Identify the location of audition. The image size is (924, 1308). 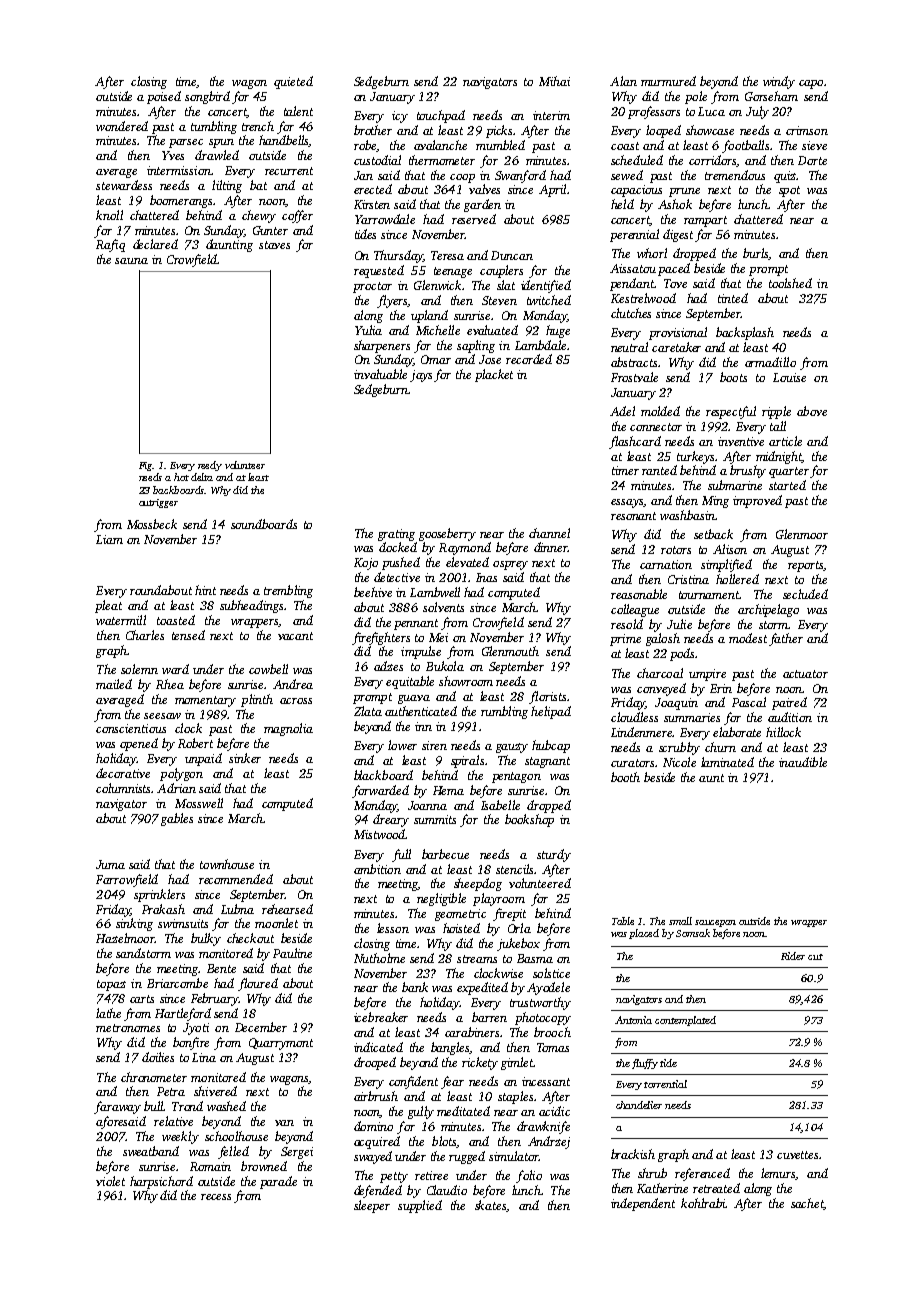
(790, 717).
